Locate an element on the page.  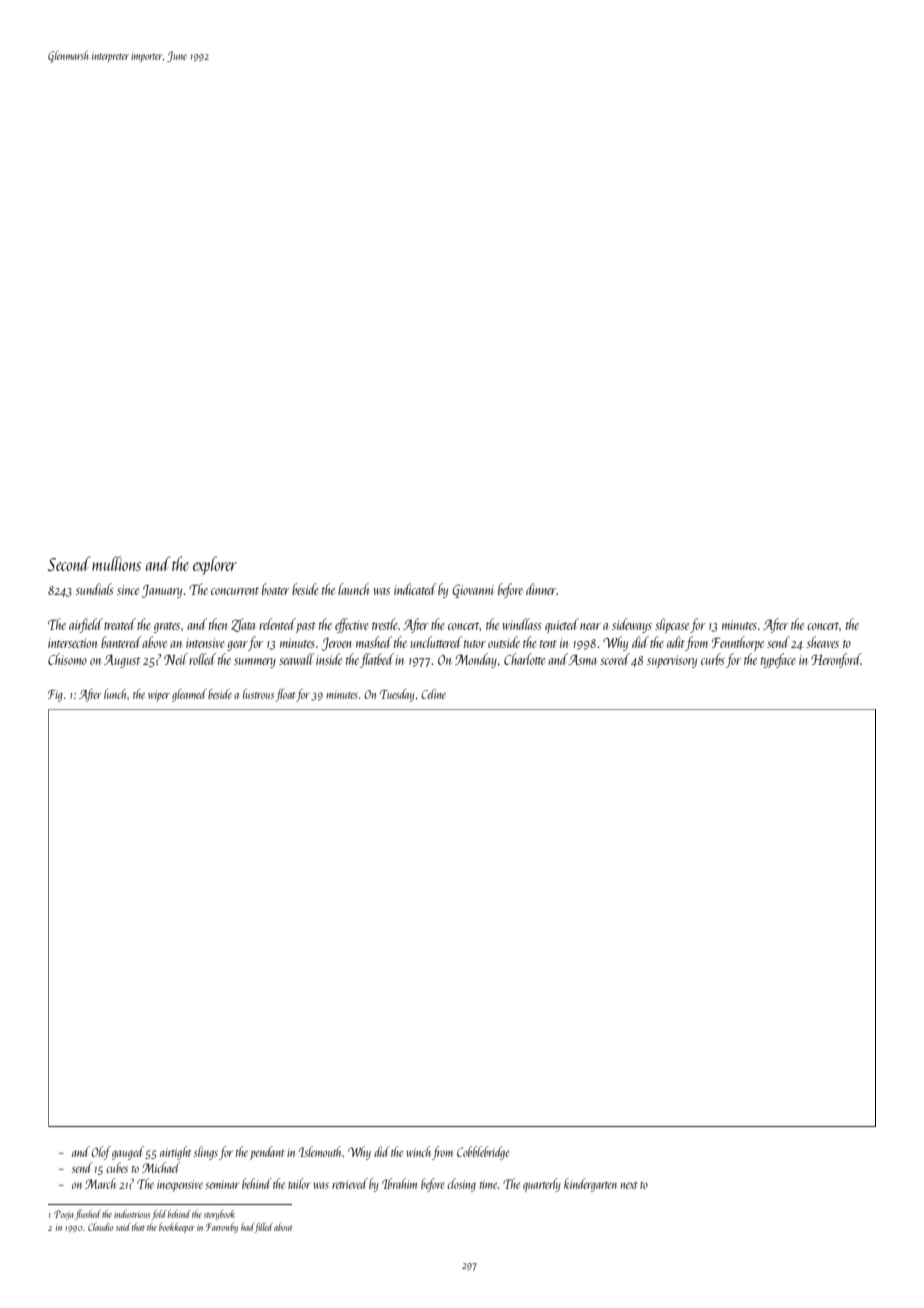
supervisory is located at coordinates (672, 661).
